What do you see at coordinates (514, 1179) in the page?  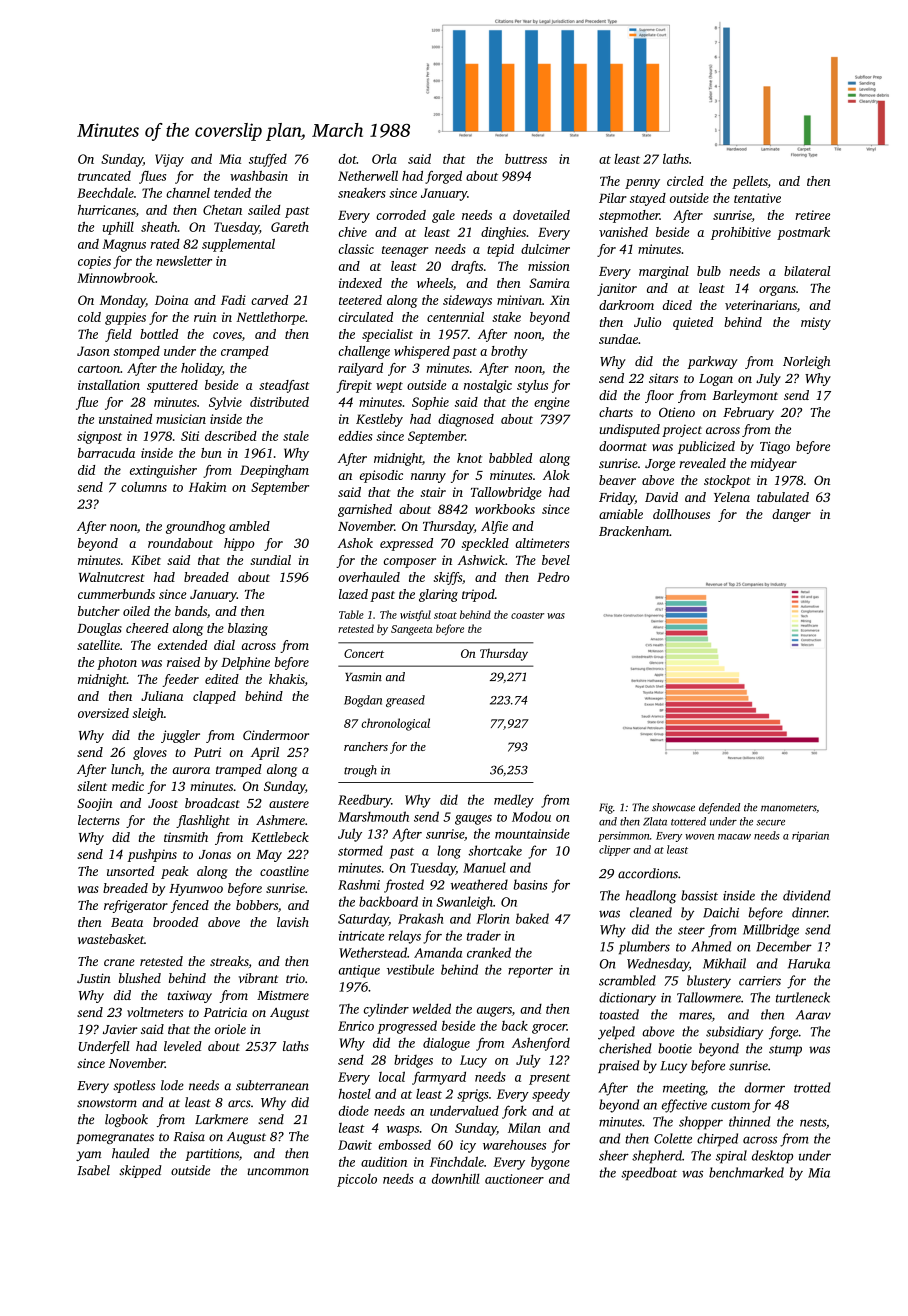 I see `auctioneer` at bounding box center [514, 1179].
